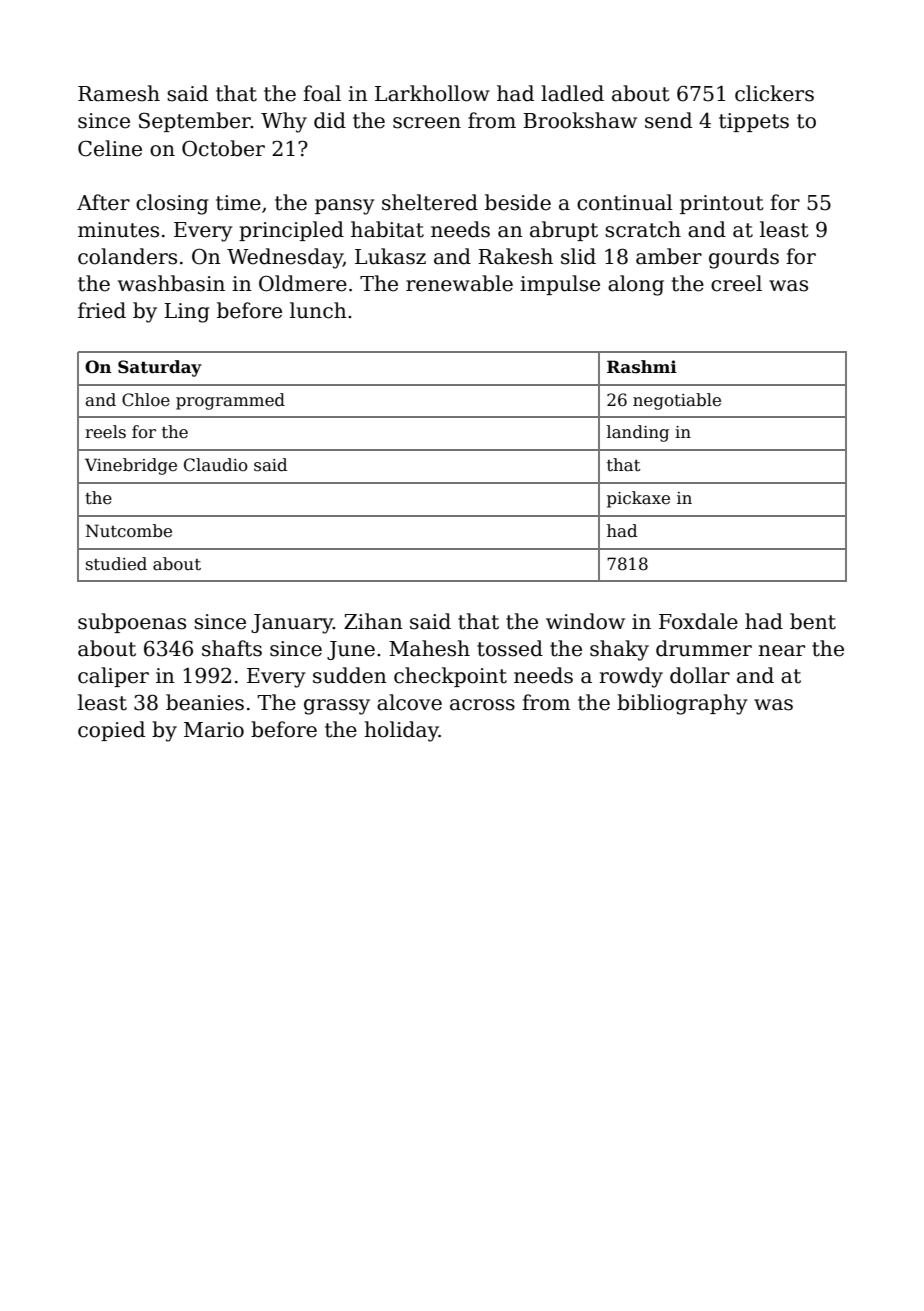 The image size is (924, 1311). I want to click on window, so click(585, 621).
